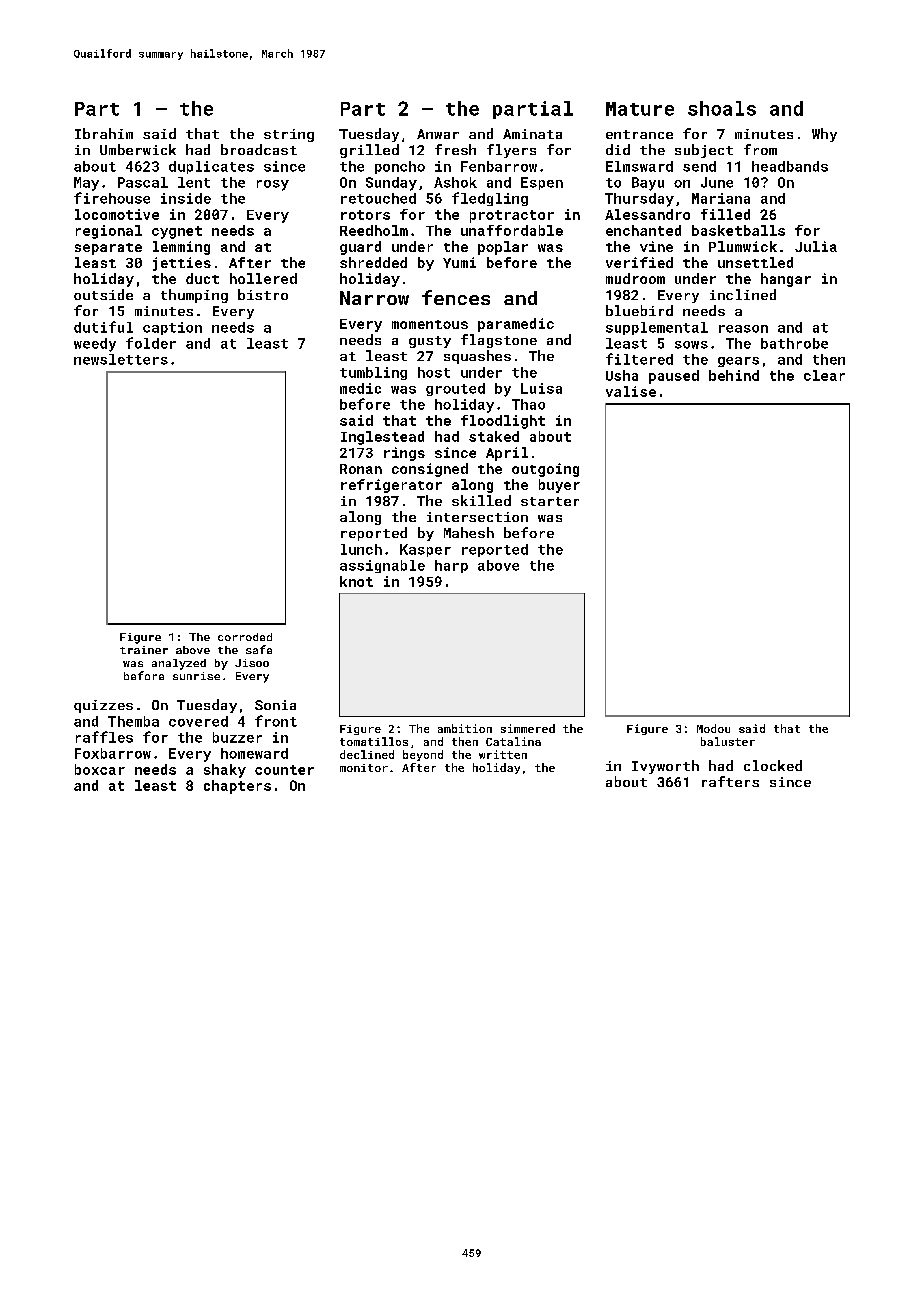 Image resolution: width=924 pixels, height=1308 pixels. What do you see at coordinates (361, 549) in the document?
I see `lunch` at bounding box center [361, 549].
